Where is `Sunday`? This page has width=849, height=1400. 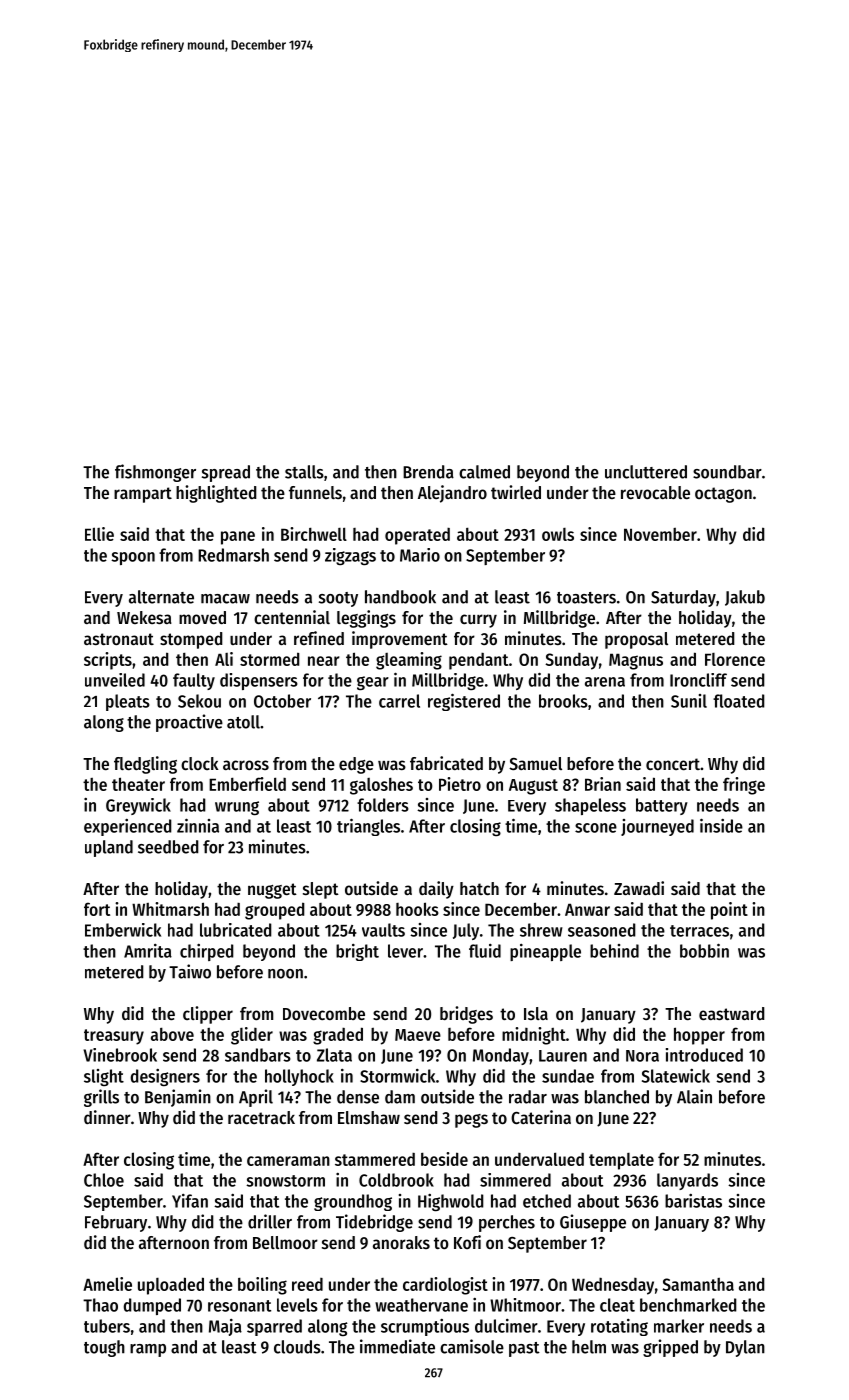 Sunday is located at coordinates (571, 661).
